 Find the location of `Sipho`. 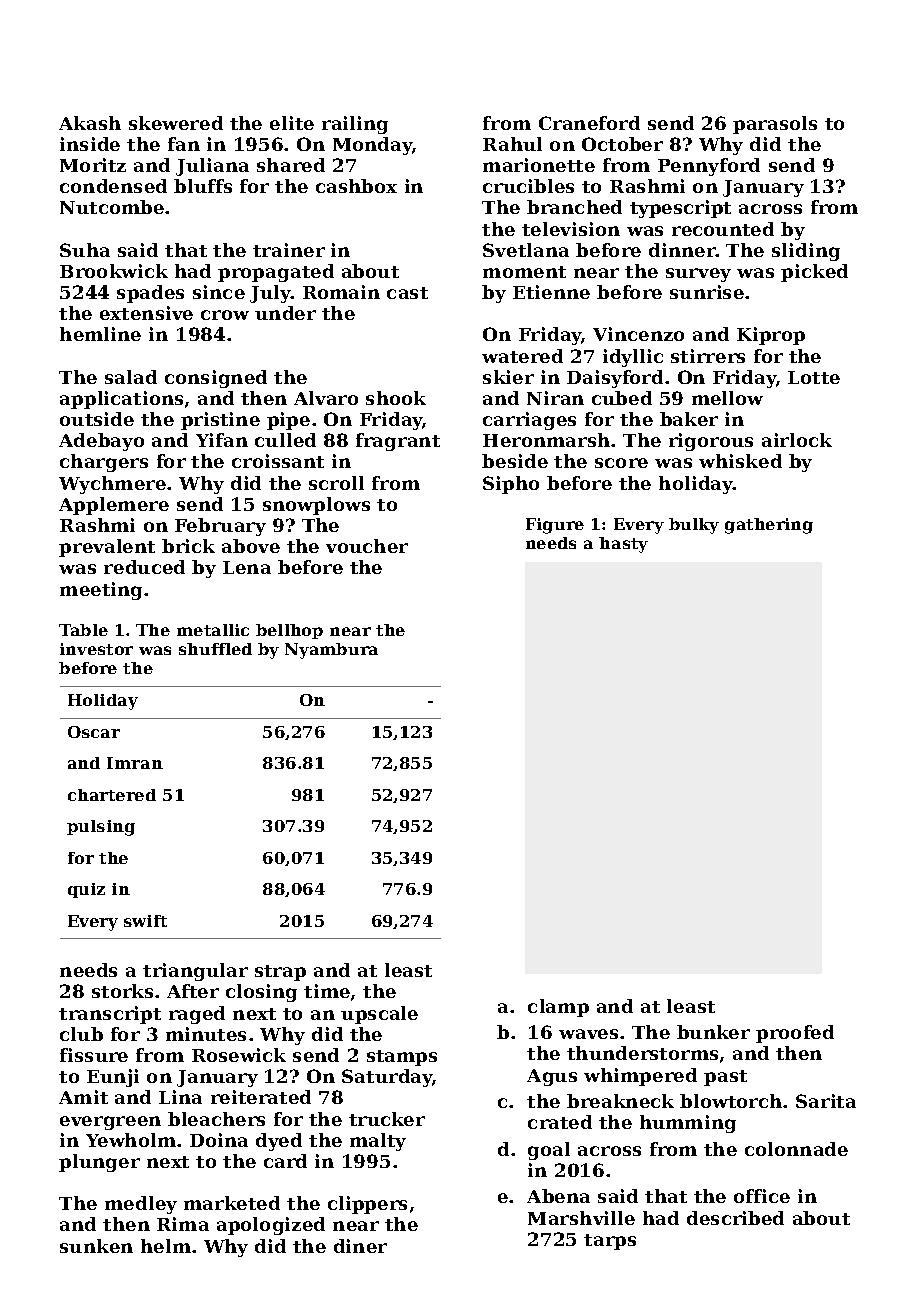

Sipho is located at coordinates (511, 485).
